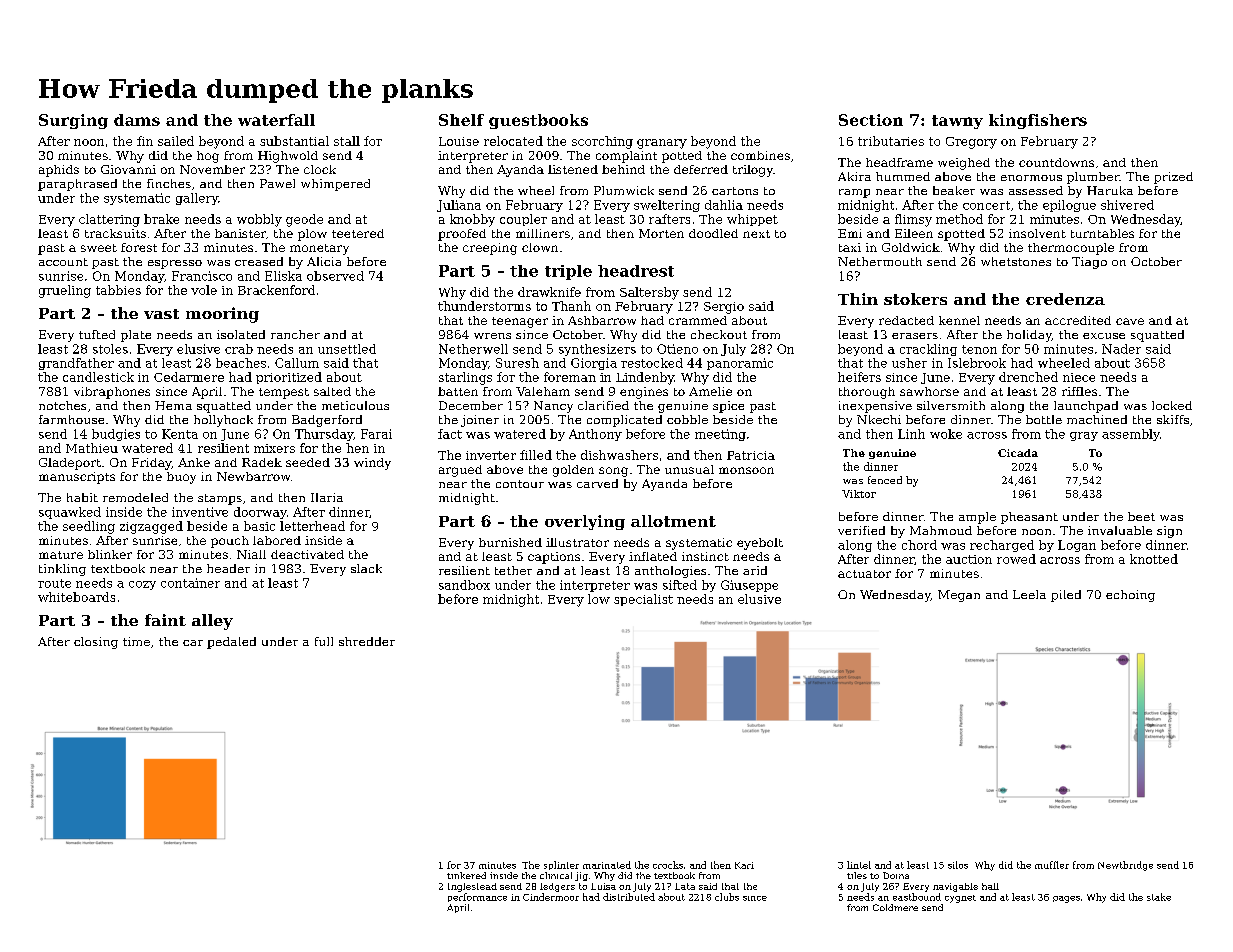  What do you see at coordinates (624, 421) in the image?
I see `complicated` at bounding box center [624, 421].
